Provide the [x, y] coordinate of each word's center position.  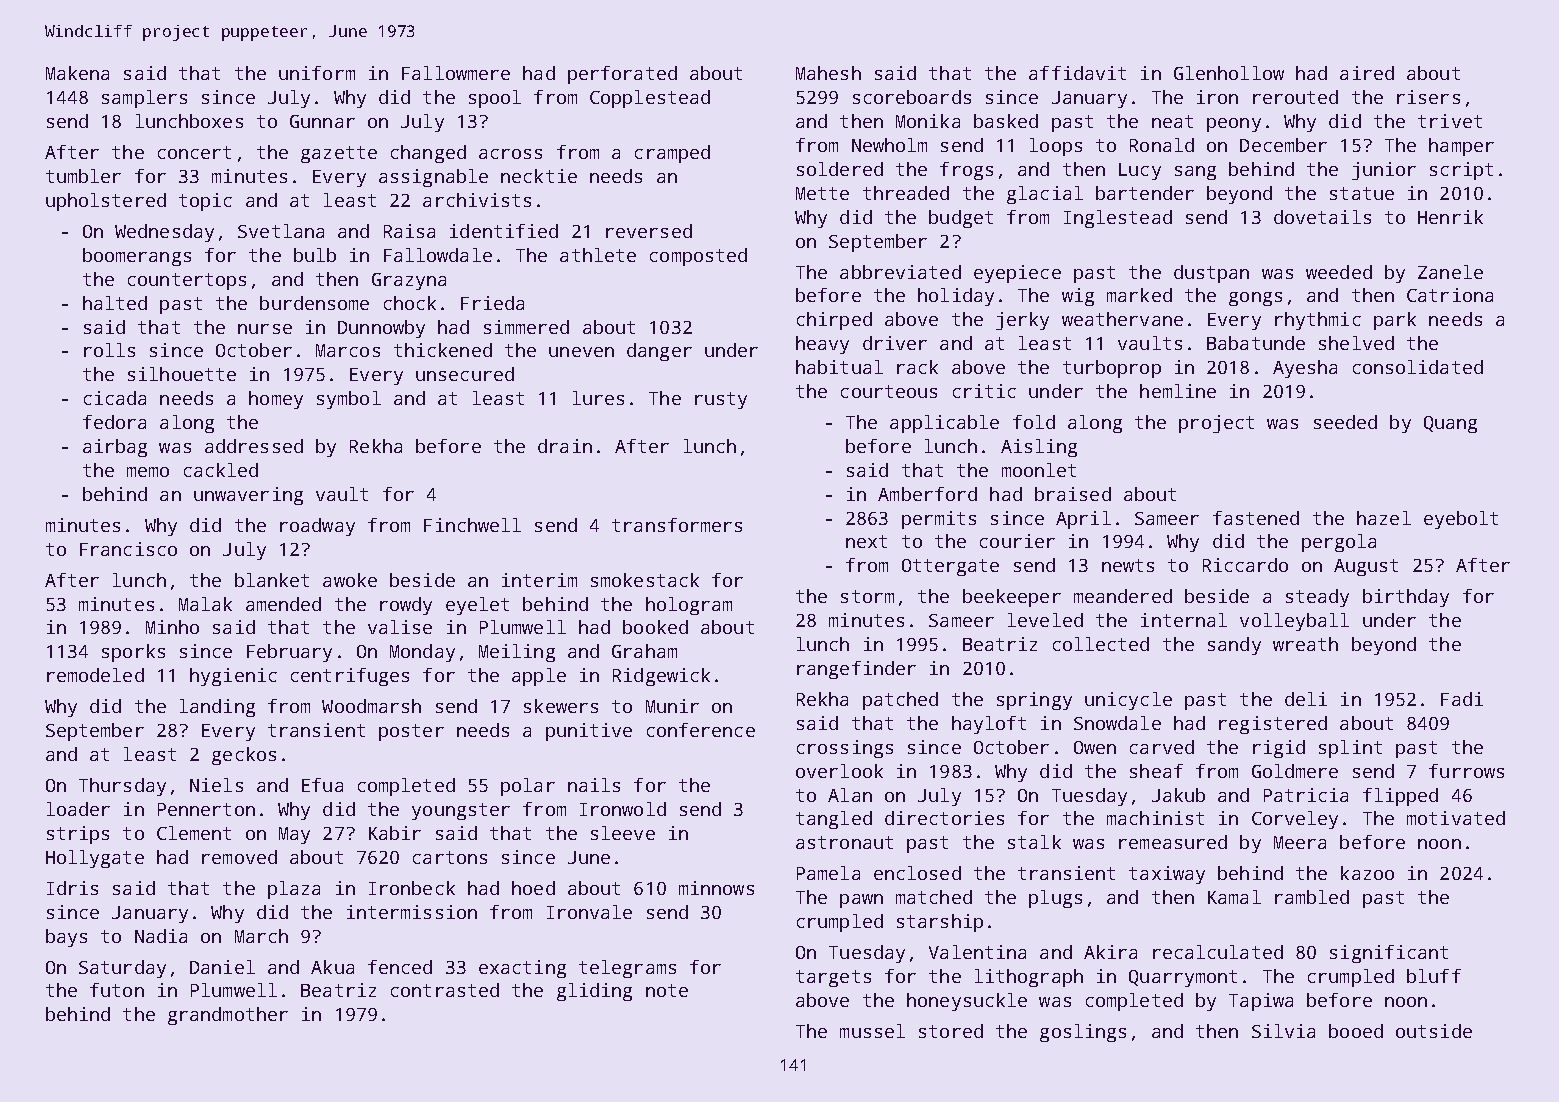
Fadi [1462, 699]
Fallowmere [456, 73]
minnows [716, 888]
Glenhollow [1229, 73]
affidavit [1077, 73]
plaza [294, 890]
